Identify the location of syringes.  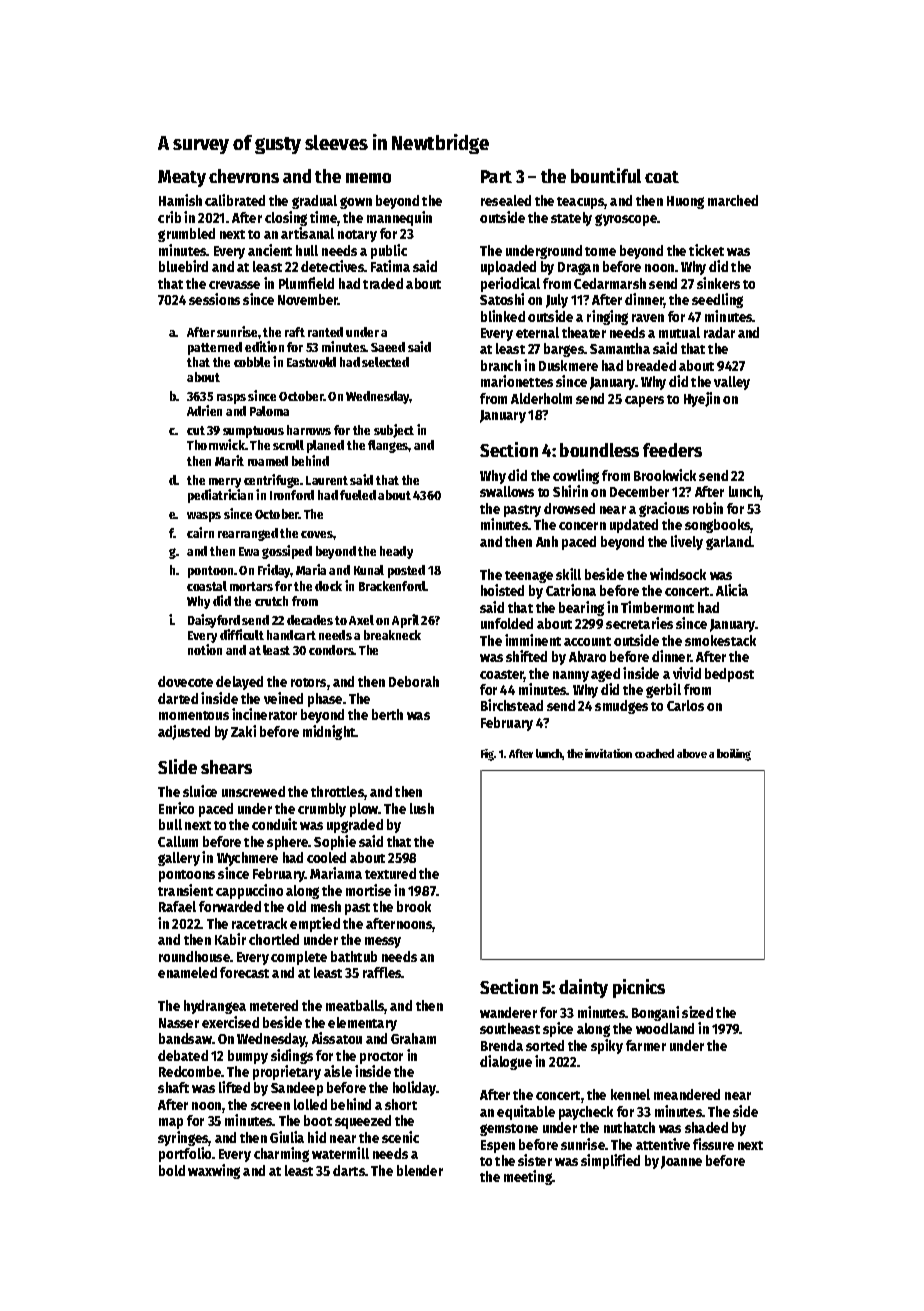
(183, 1138).
